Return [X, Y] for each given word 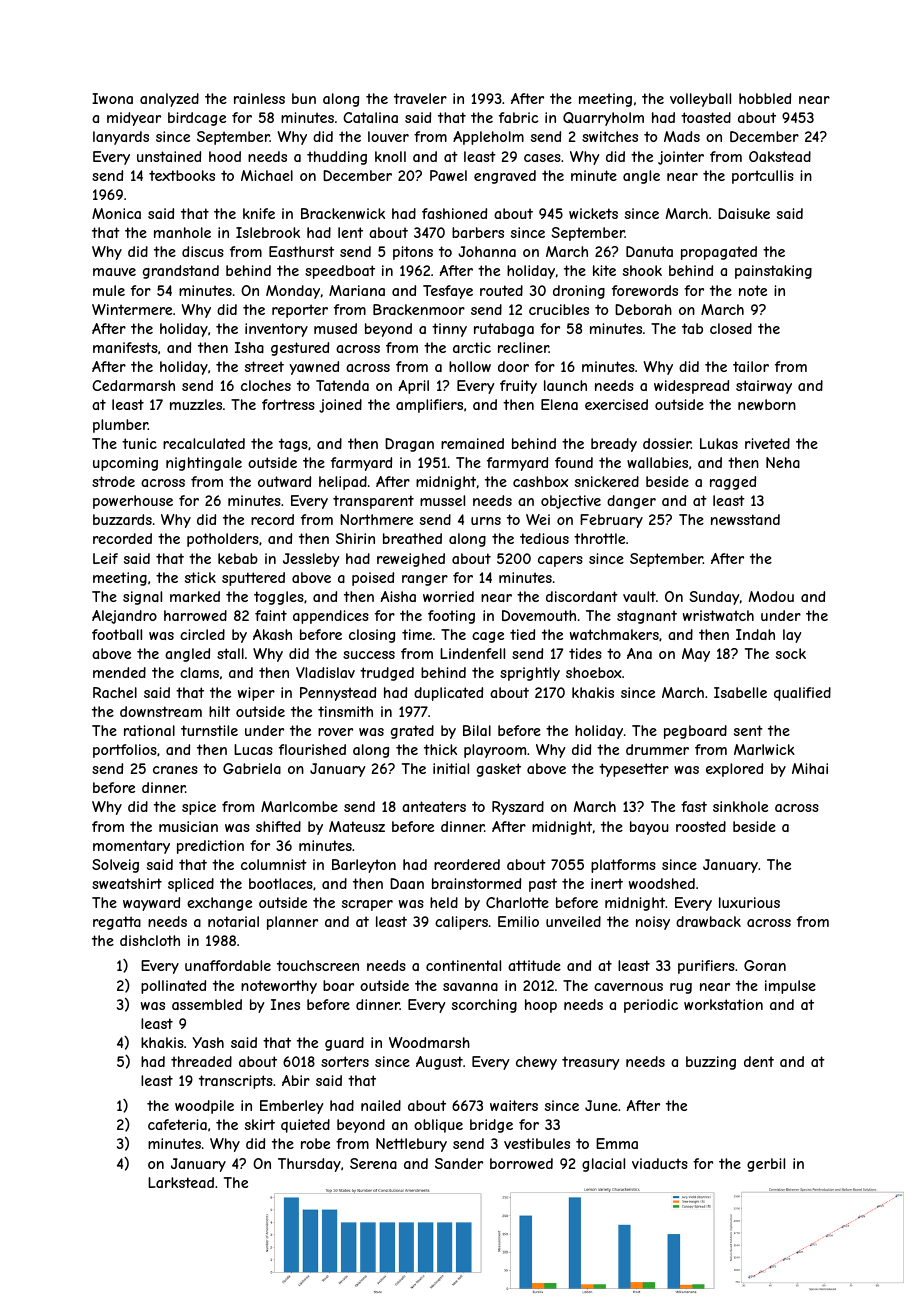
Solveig [115, 866]
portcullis [763, 177]
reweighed [411, 560]
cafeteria [177, 1124]
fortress [288, 404]
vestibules [537, 1143]
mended [119, 672]
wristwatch [718, 615]
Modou [771, 596]
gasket [499, 770]
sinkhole [740, 806]
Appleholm [488, 138]
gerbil [766, 1165]
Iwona [112, 98]
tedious [544, 538]
